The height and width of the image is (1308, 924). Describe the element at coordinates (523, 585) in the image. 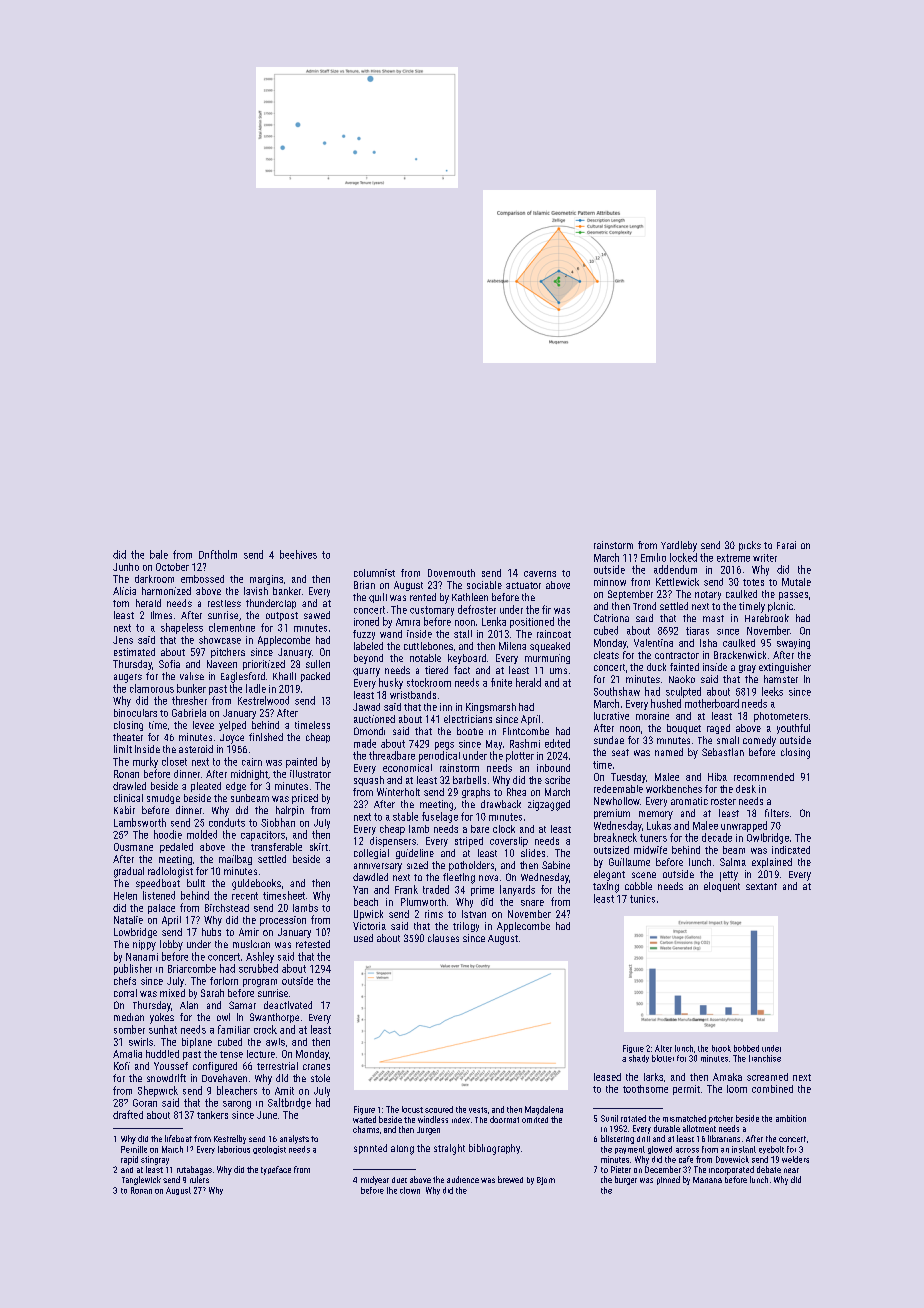

I see `actuator` at that location.
